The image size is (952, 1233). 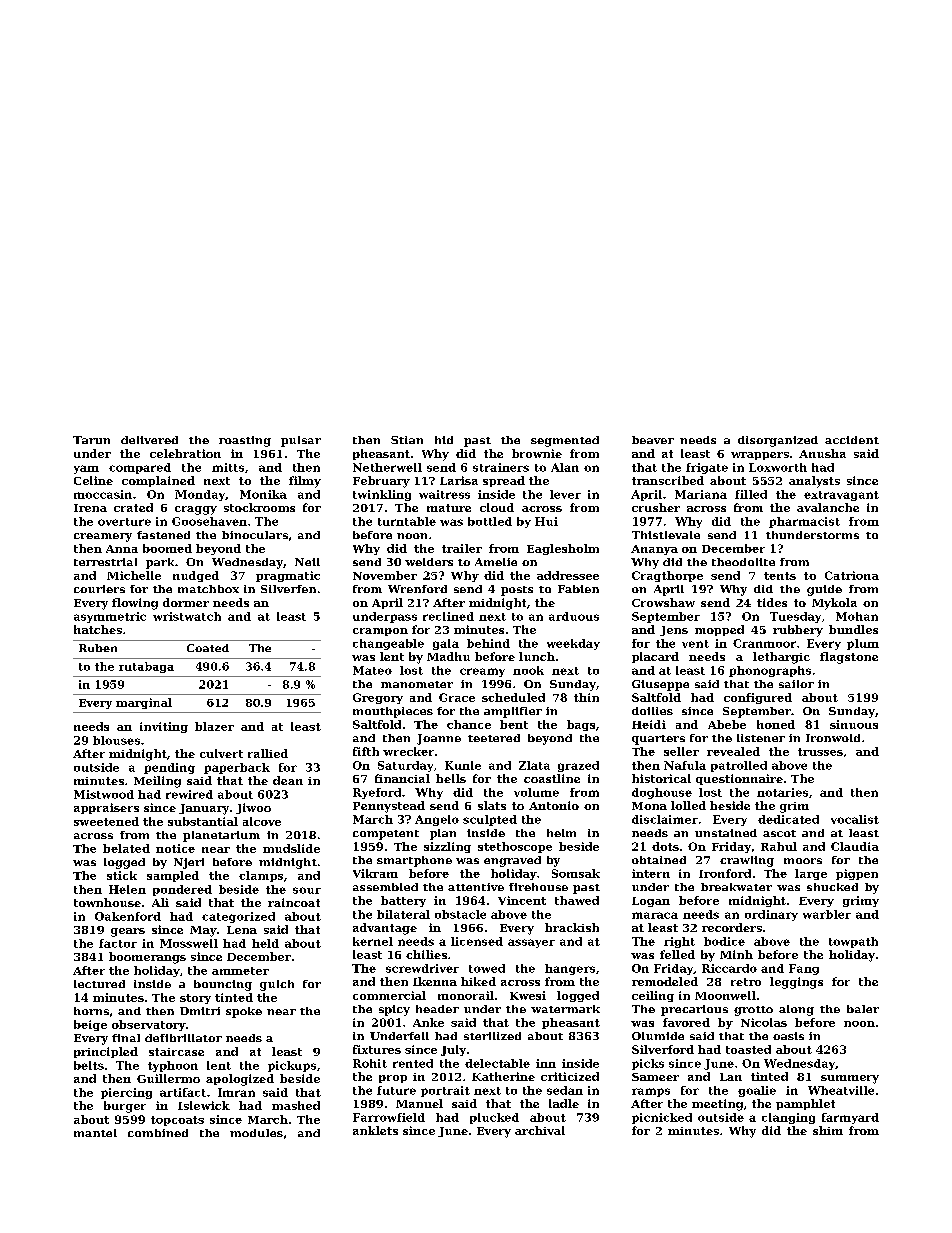 What do you see at coordinates (107, 902) in the image?
I see `townhouse` at bounding box center [107, 902].
